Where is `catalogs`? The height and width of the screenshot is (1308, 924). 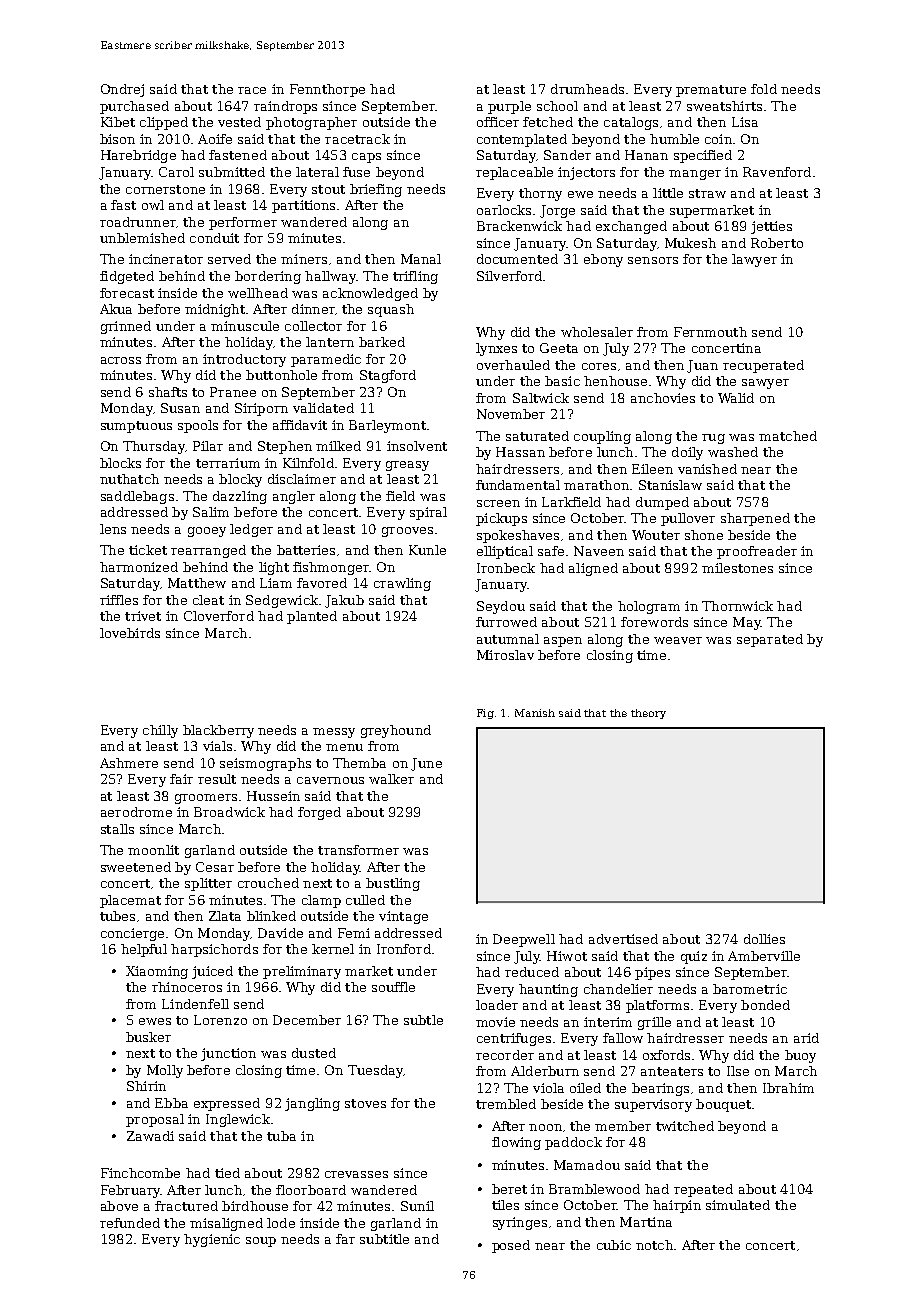
catalogs is located at coordinates (631, 123).
